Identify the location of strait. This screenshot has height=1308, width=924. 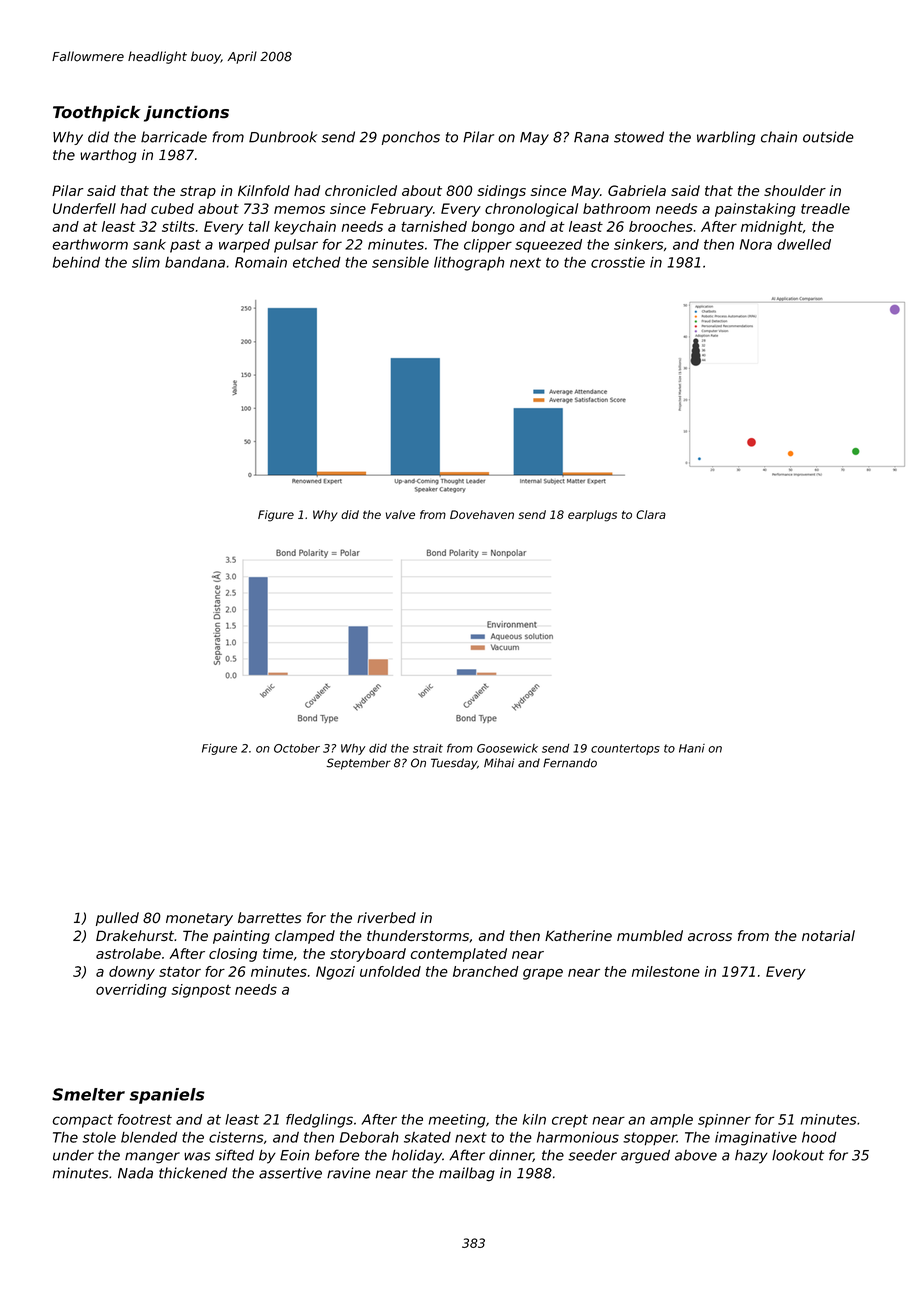
(428, 748).
